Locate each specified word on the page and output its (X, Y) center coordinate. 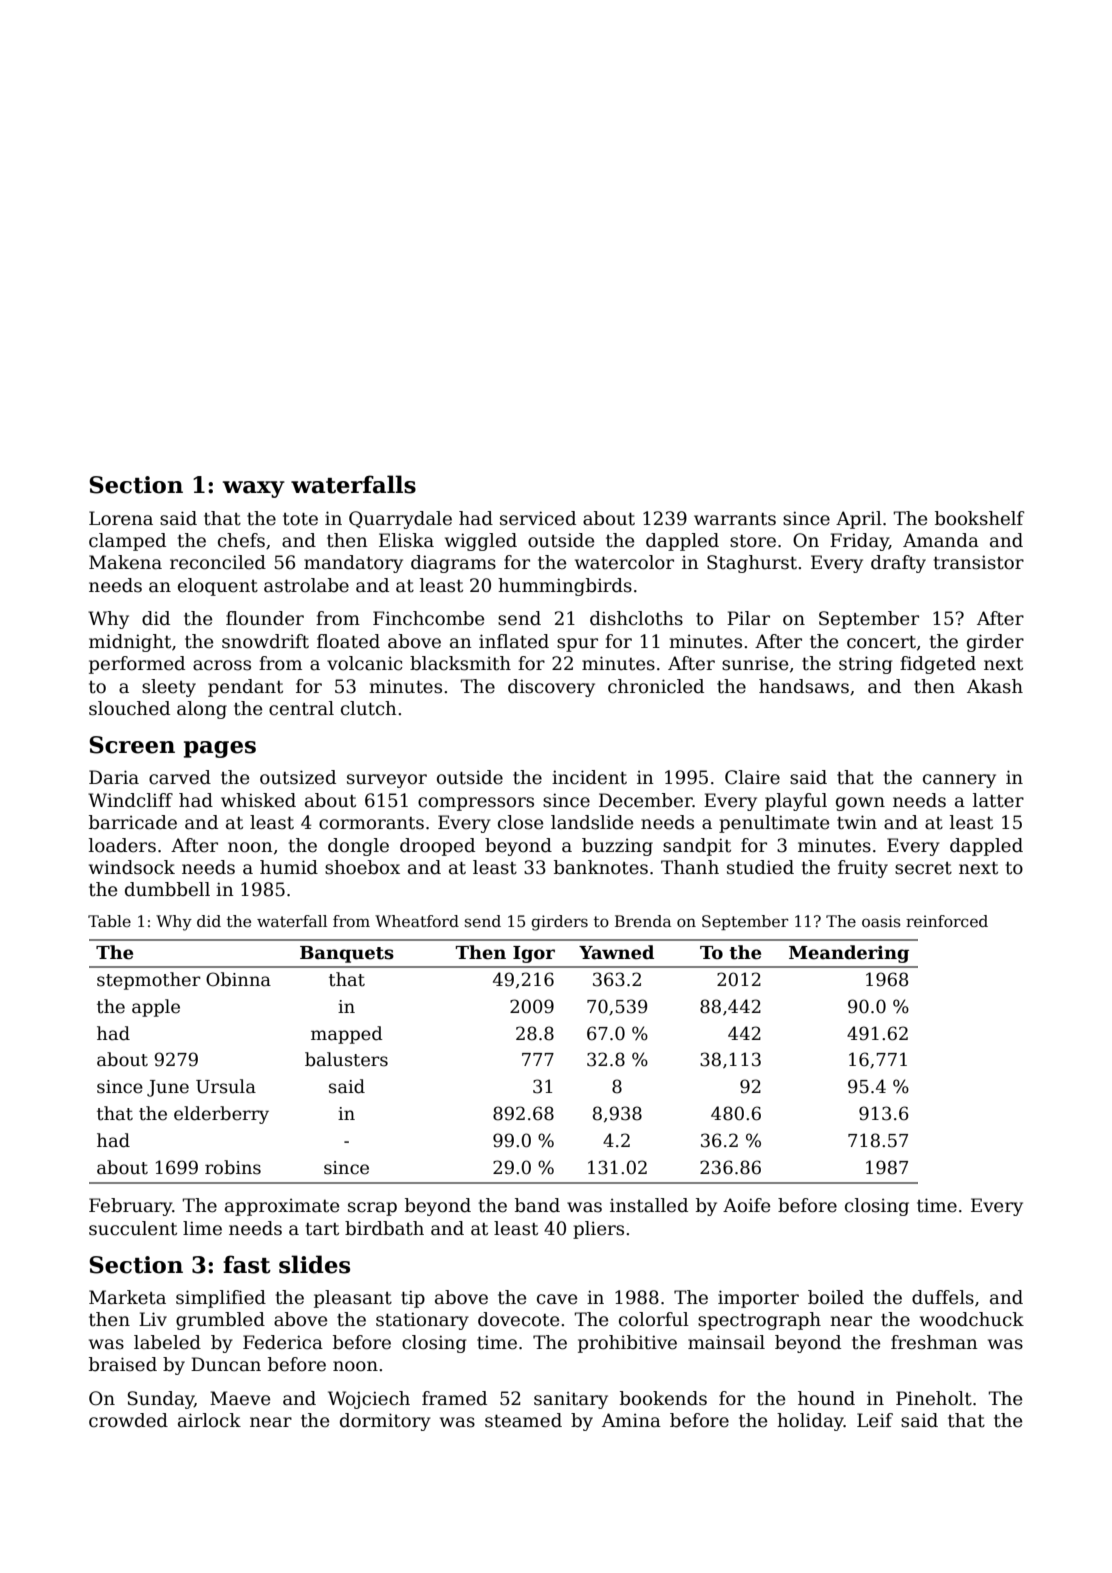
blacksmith (460, 663)
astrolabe (306, 585)
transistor (979, 562)
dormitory (385, 1422)
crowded (128, 1420)
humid (289, 867)
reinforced (947, 921)
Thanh (690, 867)
